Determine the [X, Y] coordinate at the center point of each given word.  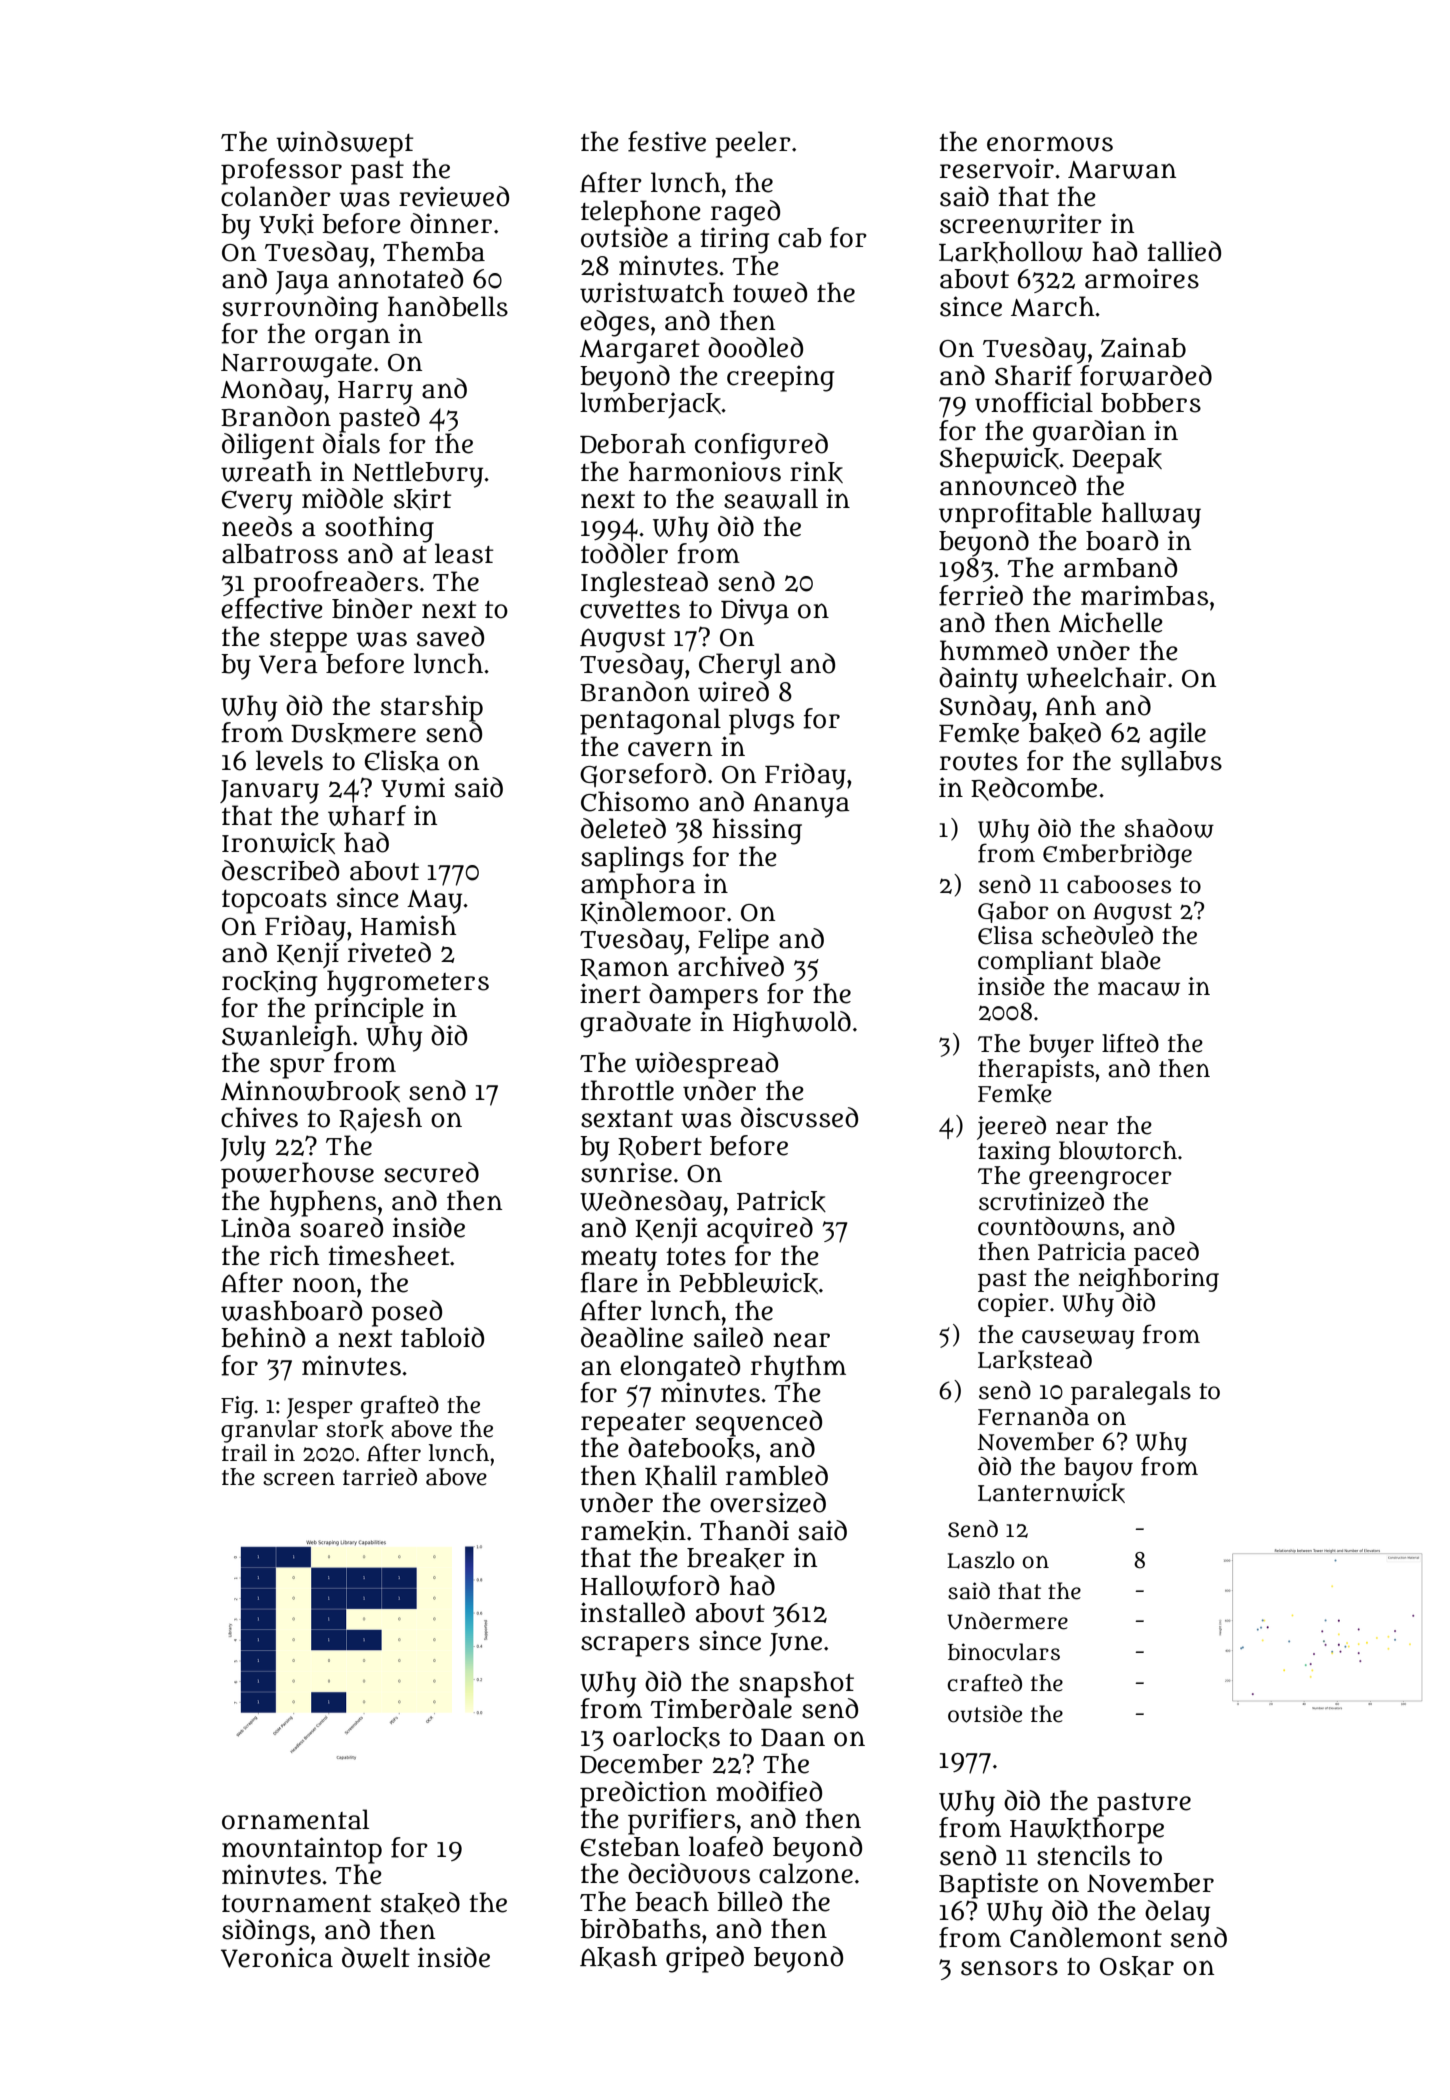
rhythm [798, 1368]
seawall [771, 498]
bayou [1098, 1469]
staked [420, 1903]
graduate [635, 1024]
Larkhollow [1011, 252]
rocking [269, 983]
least [464, 553]
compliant [1035, 963]
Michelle [1111, 622]
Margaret [640, 352]
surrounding [300, 309]
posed [406, 1313]
